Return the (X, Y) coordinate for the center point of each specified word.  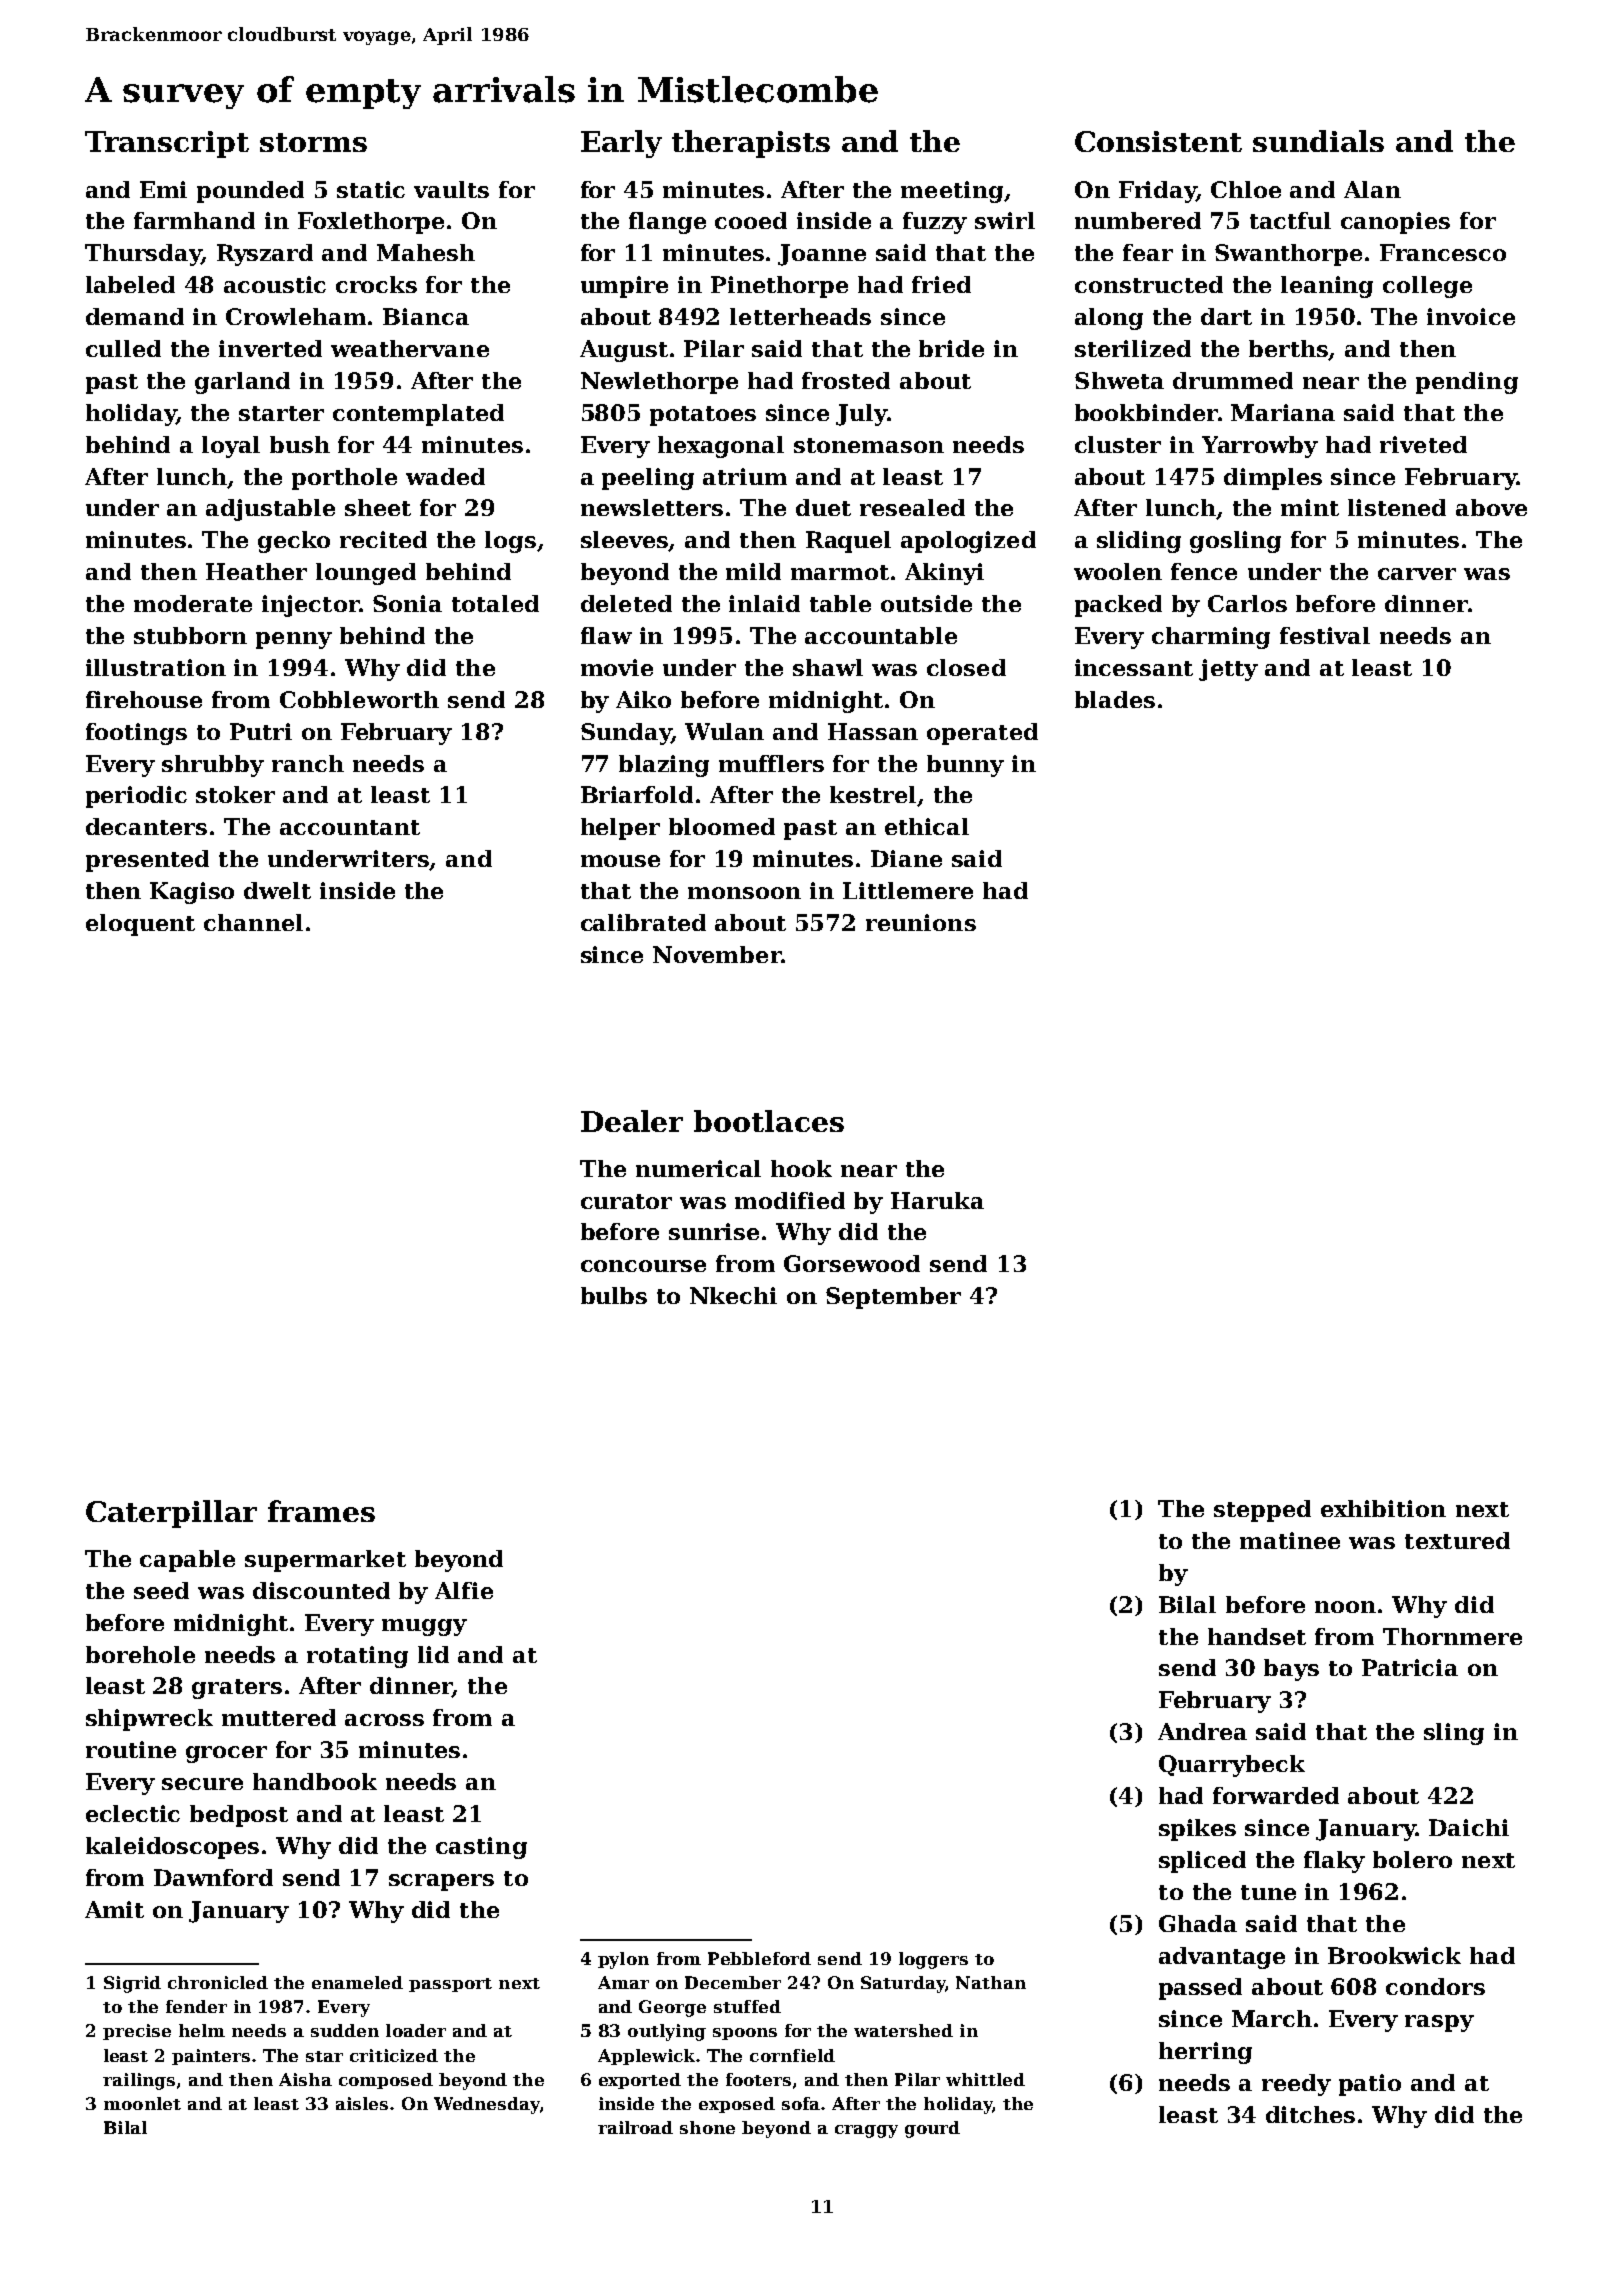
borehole (140, 1654)
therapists (751, 144)
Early (621, 144)
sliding (1139, 542)
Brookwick (1394, 1955)
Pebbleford (759, 1958)
